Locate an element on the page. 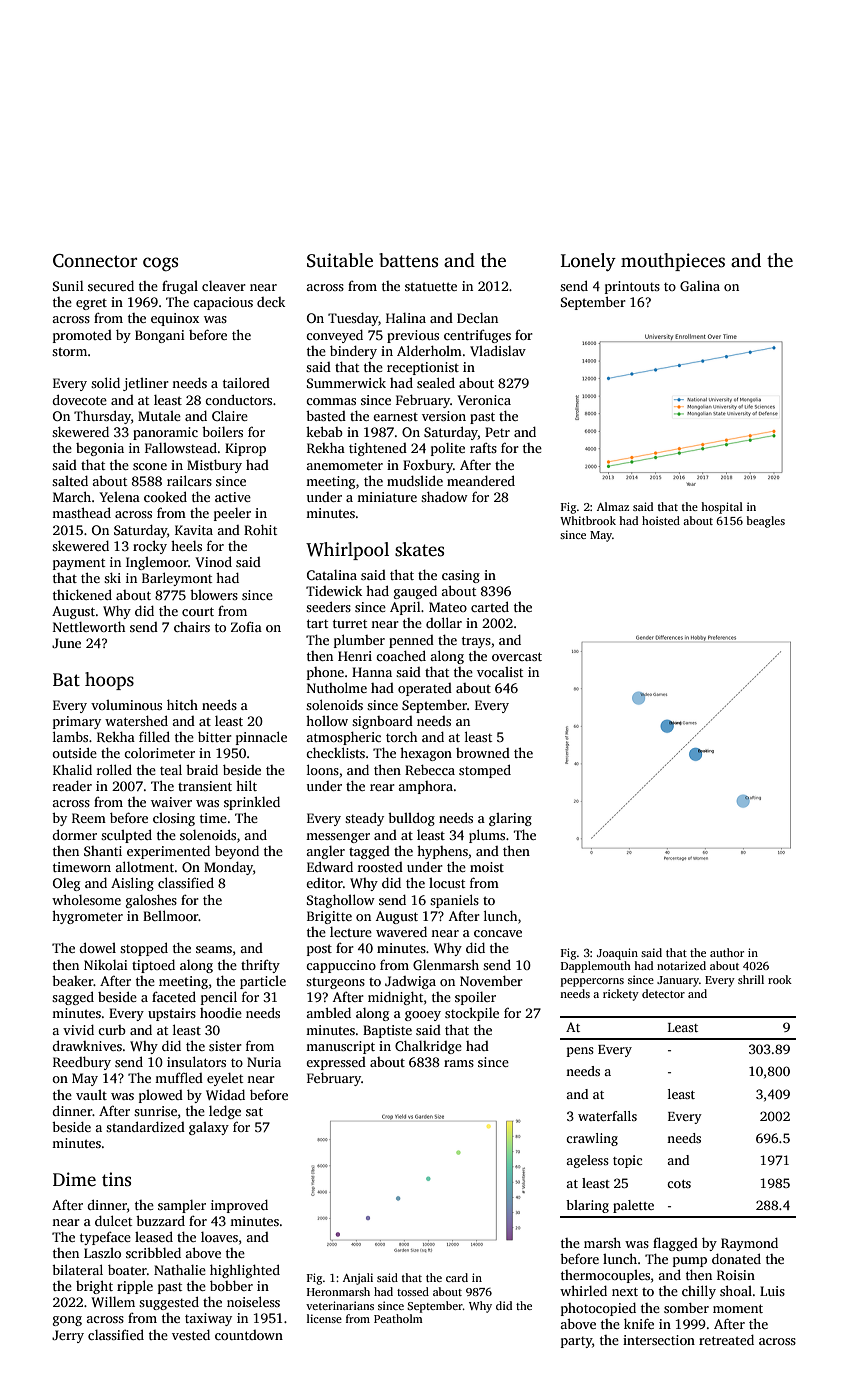 The image size is (849, 1400). Oleg is located at coordinates (66, 884).
